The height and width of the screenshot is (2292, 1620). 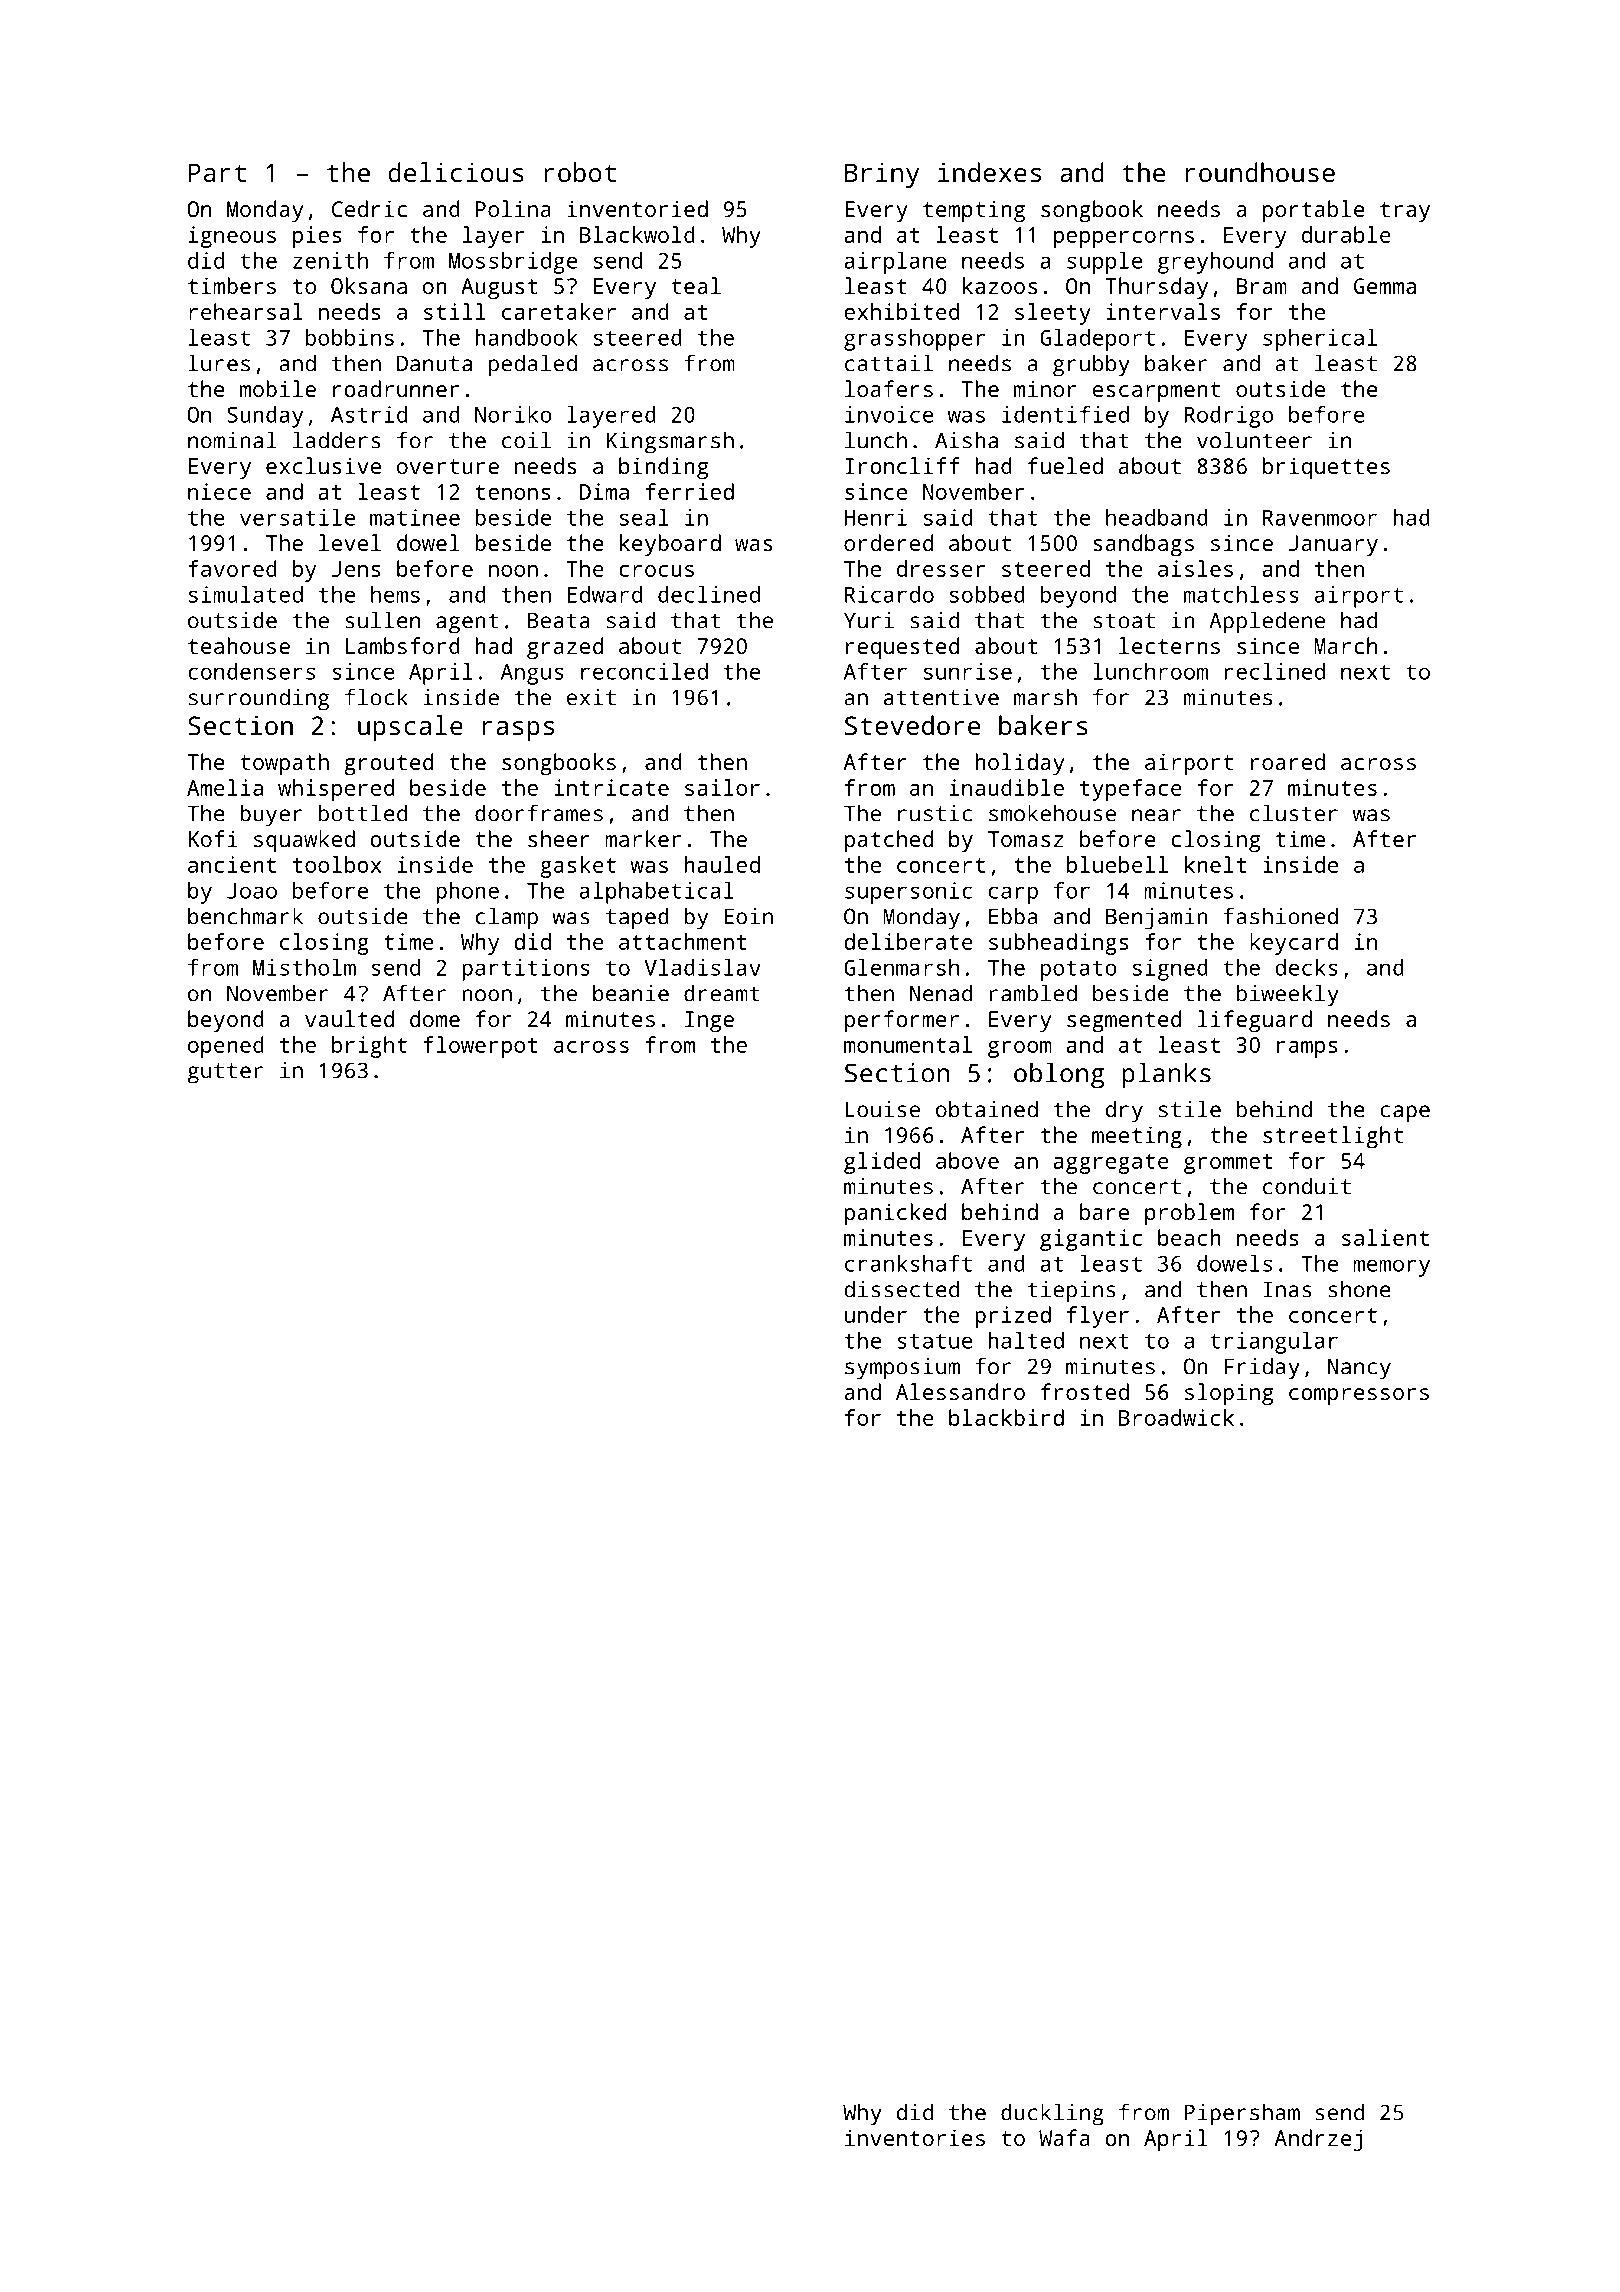 What do you see at coordinates (902, 648) in the screenshot?
I see `requested` at bounding box center [902, 648].
